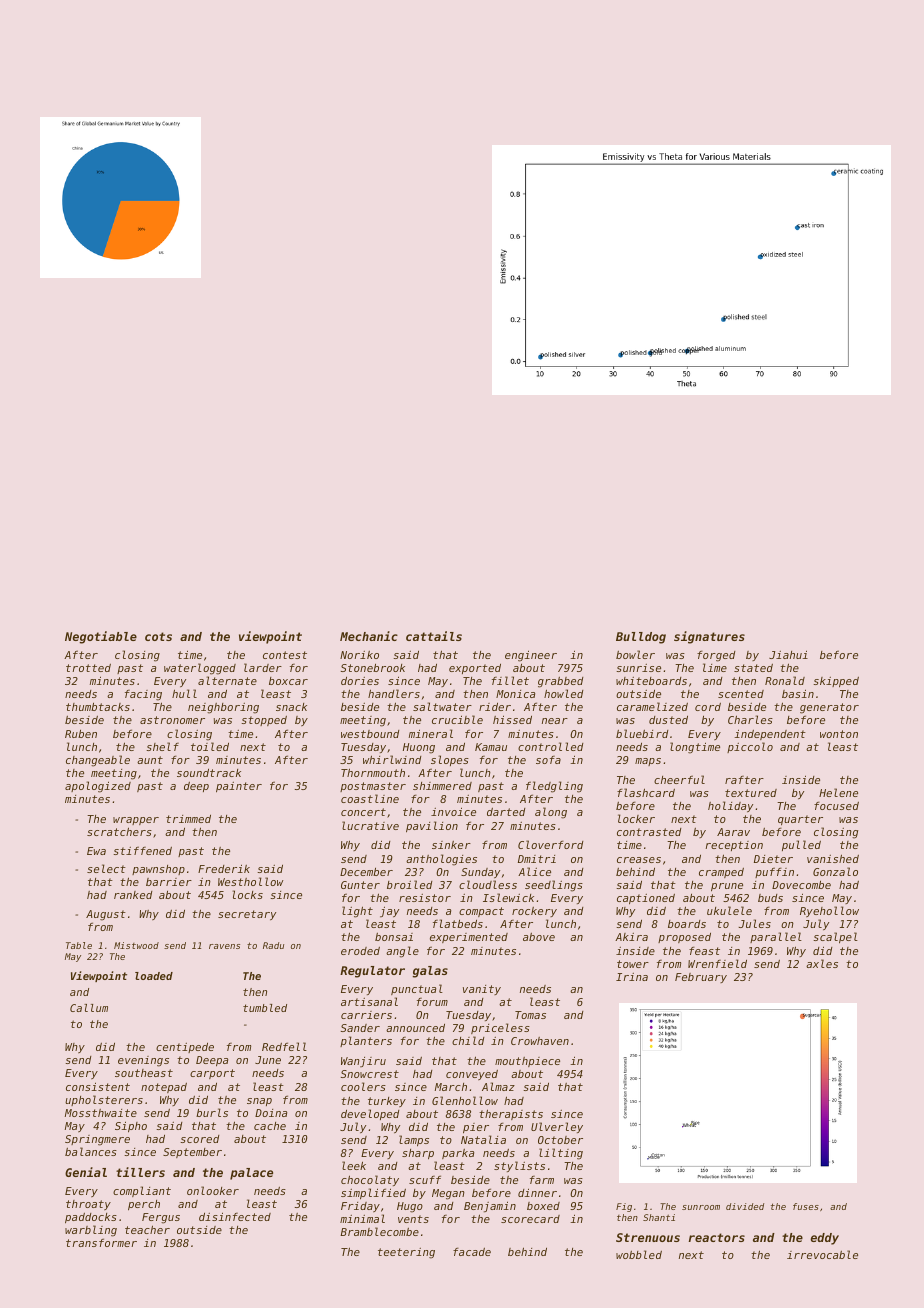  What do you see at coordinates (366, 1041) in the screenshot?
I see `planters` at bounding box center [366, 1041].
